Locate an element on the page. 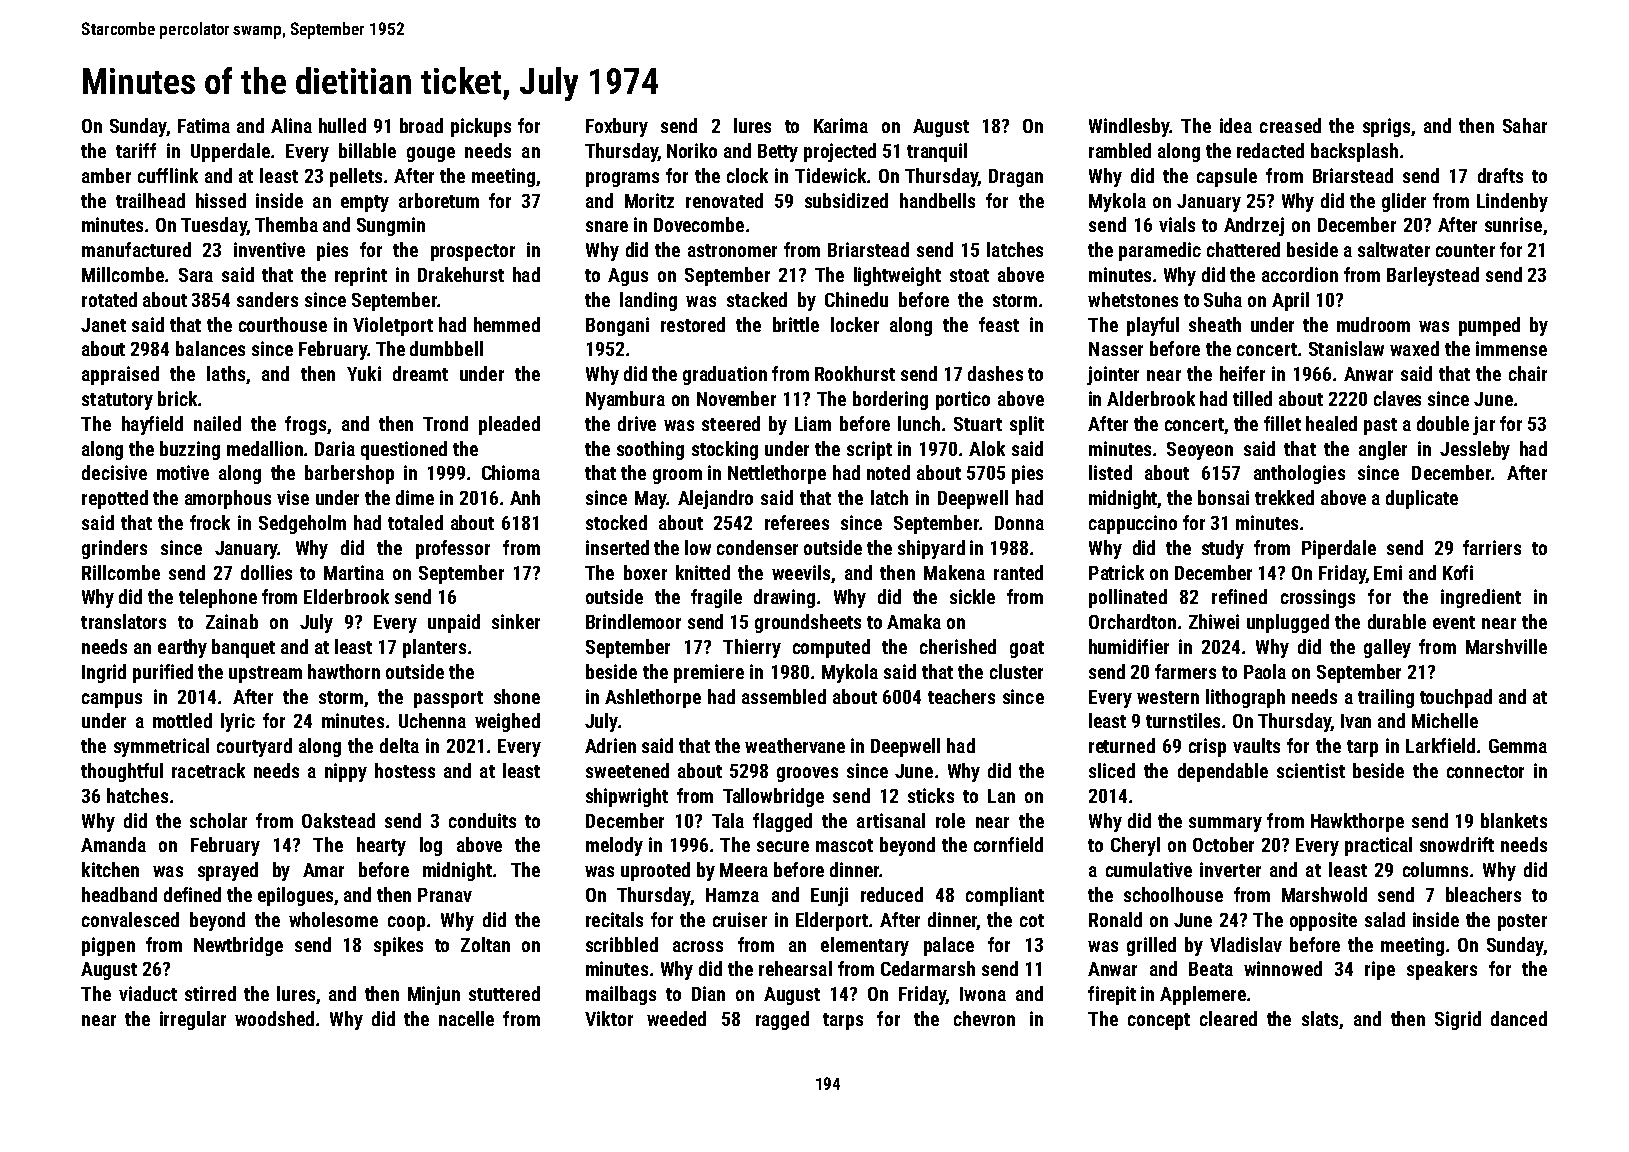 The width and height of the page is (1629, 1152). duplicate is located at coordinates (1422, 499).
